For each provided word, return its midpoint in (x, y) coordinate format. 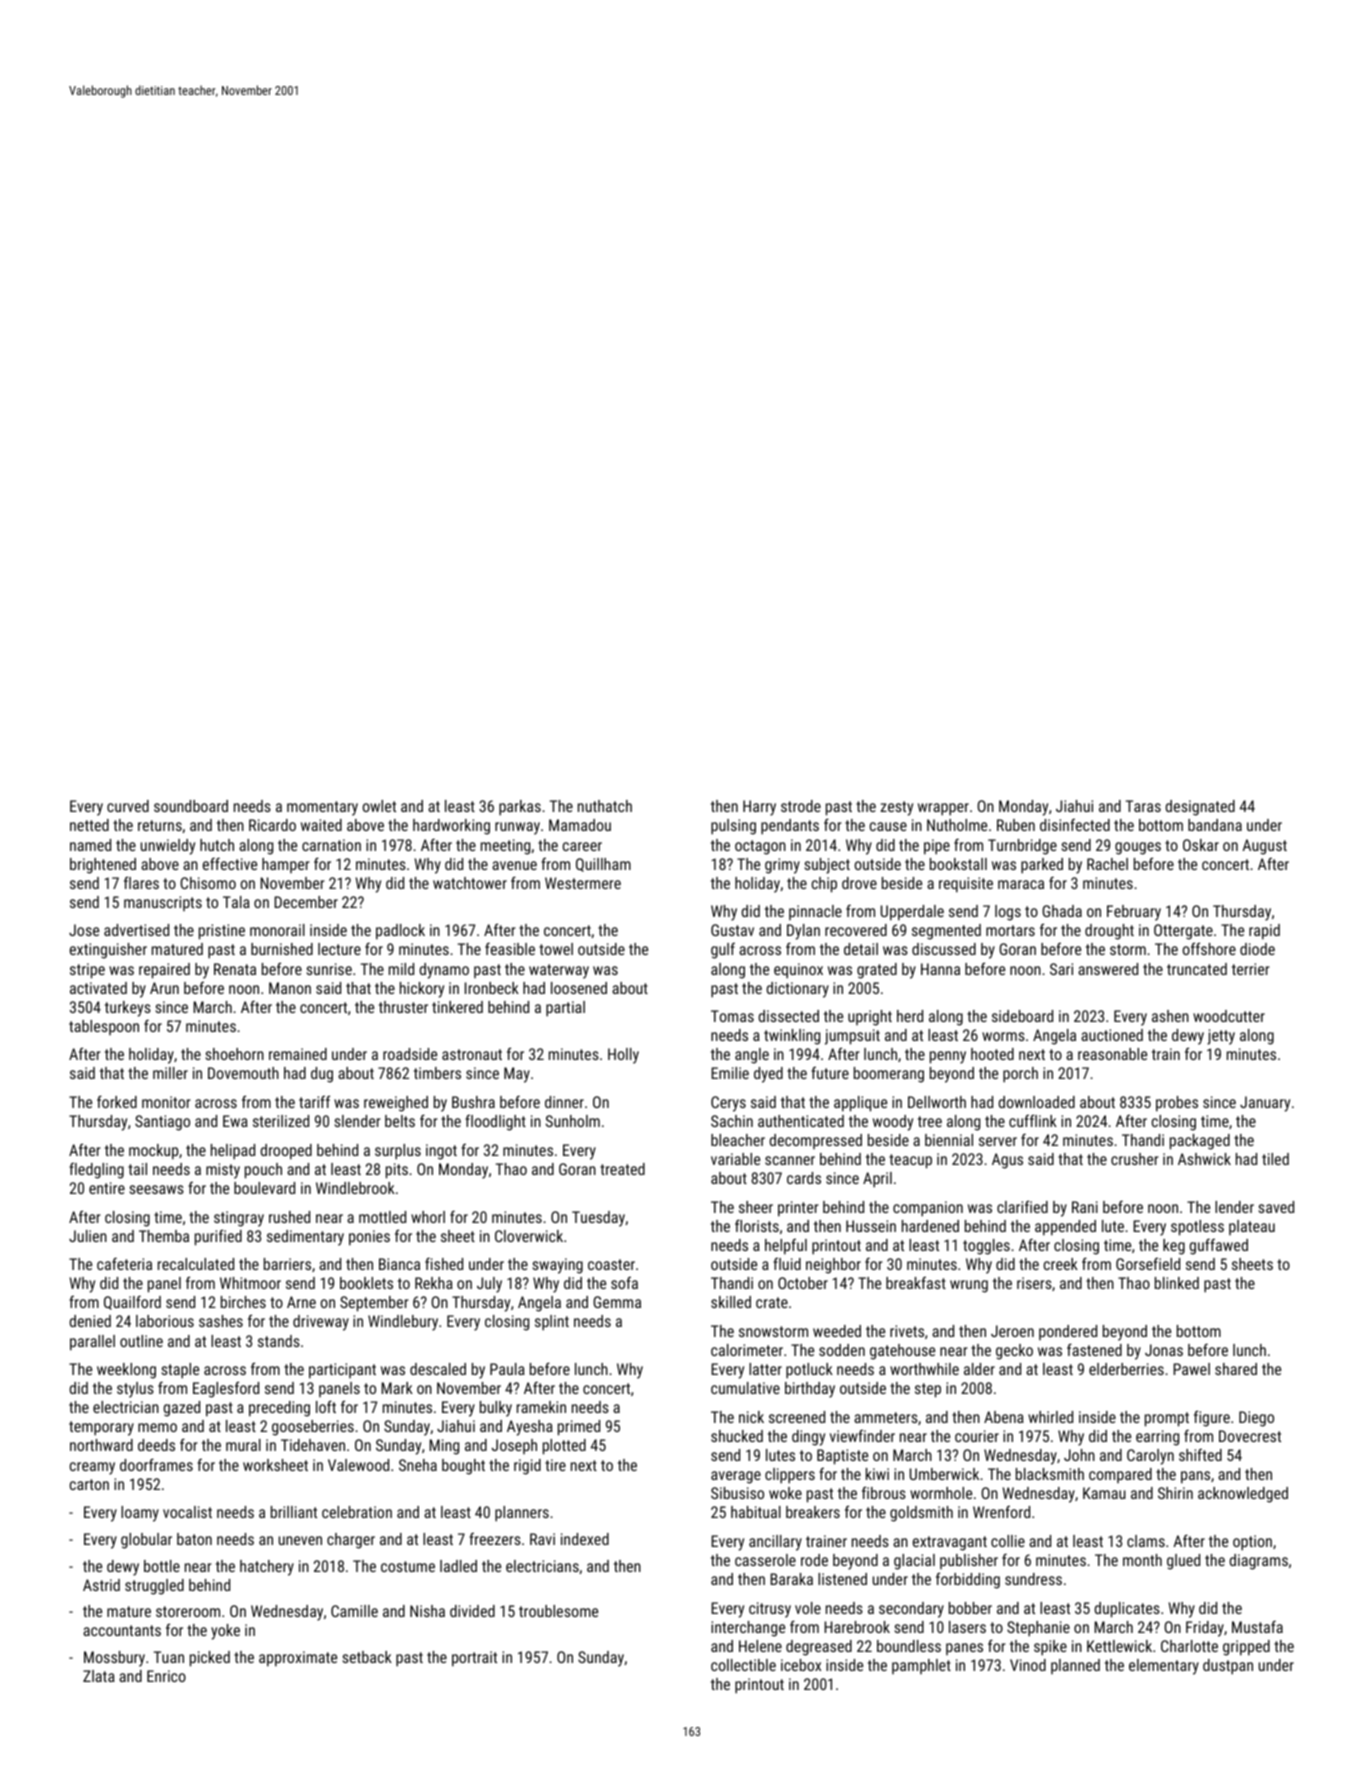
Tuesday (598, 1219)
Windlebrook (355, 1188)
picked (210, 1659)
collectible (743, 1665)
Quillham (603, 865)
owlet (379, 806)
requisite (966, 885)
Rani (1085, 1207)
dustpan (1228, 1667)
